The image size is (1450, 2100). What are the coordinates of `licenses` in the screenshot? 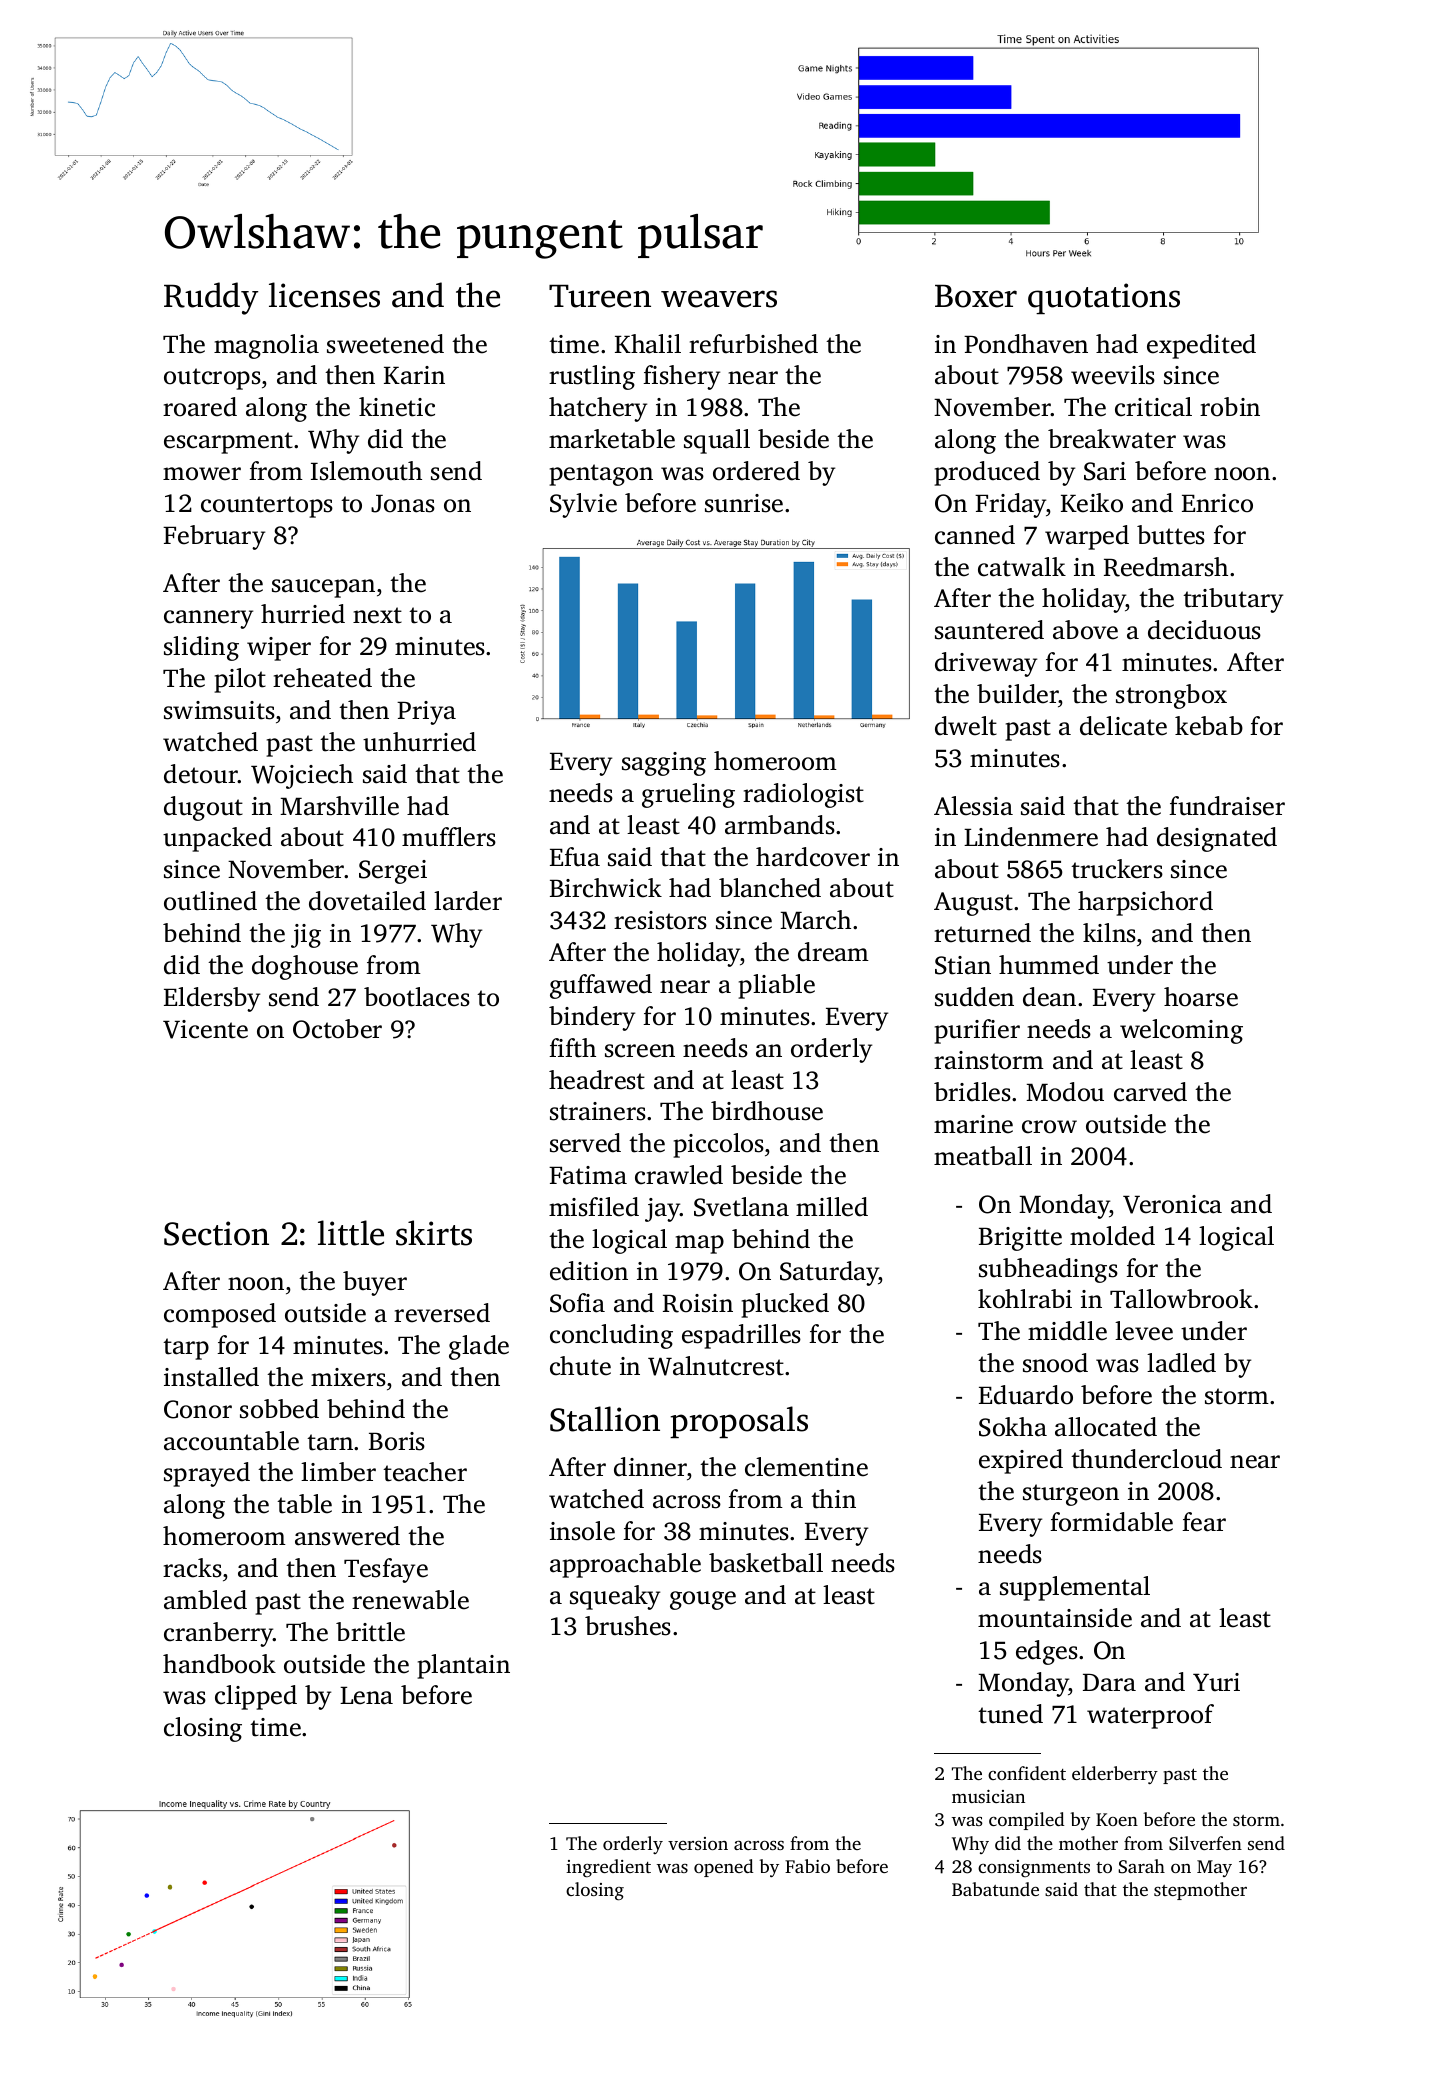 It's located at (324, 295).
